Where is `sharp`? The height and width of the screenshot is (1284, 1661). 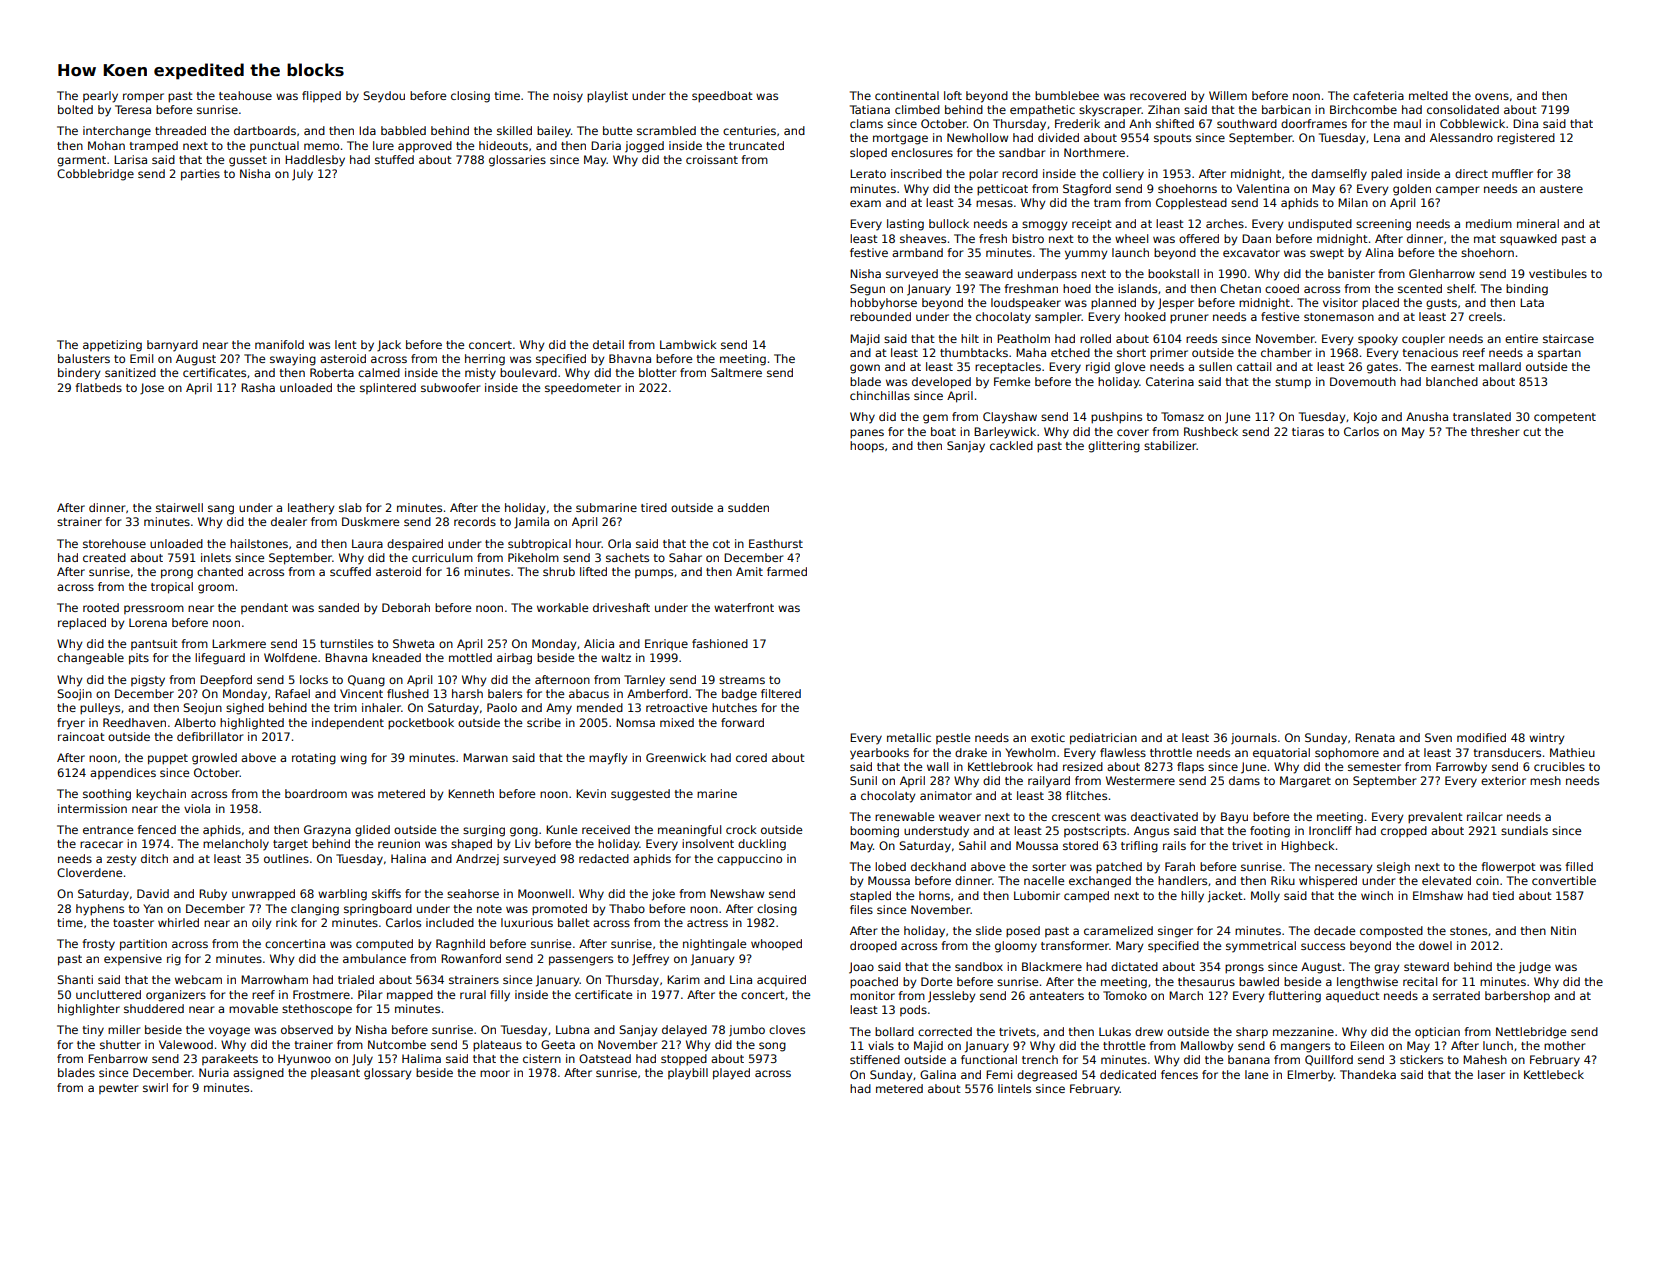
sharp is located at coordinates (1252, 1033).
